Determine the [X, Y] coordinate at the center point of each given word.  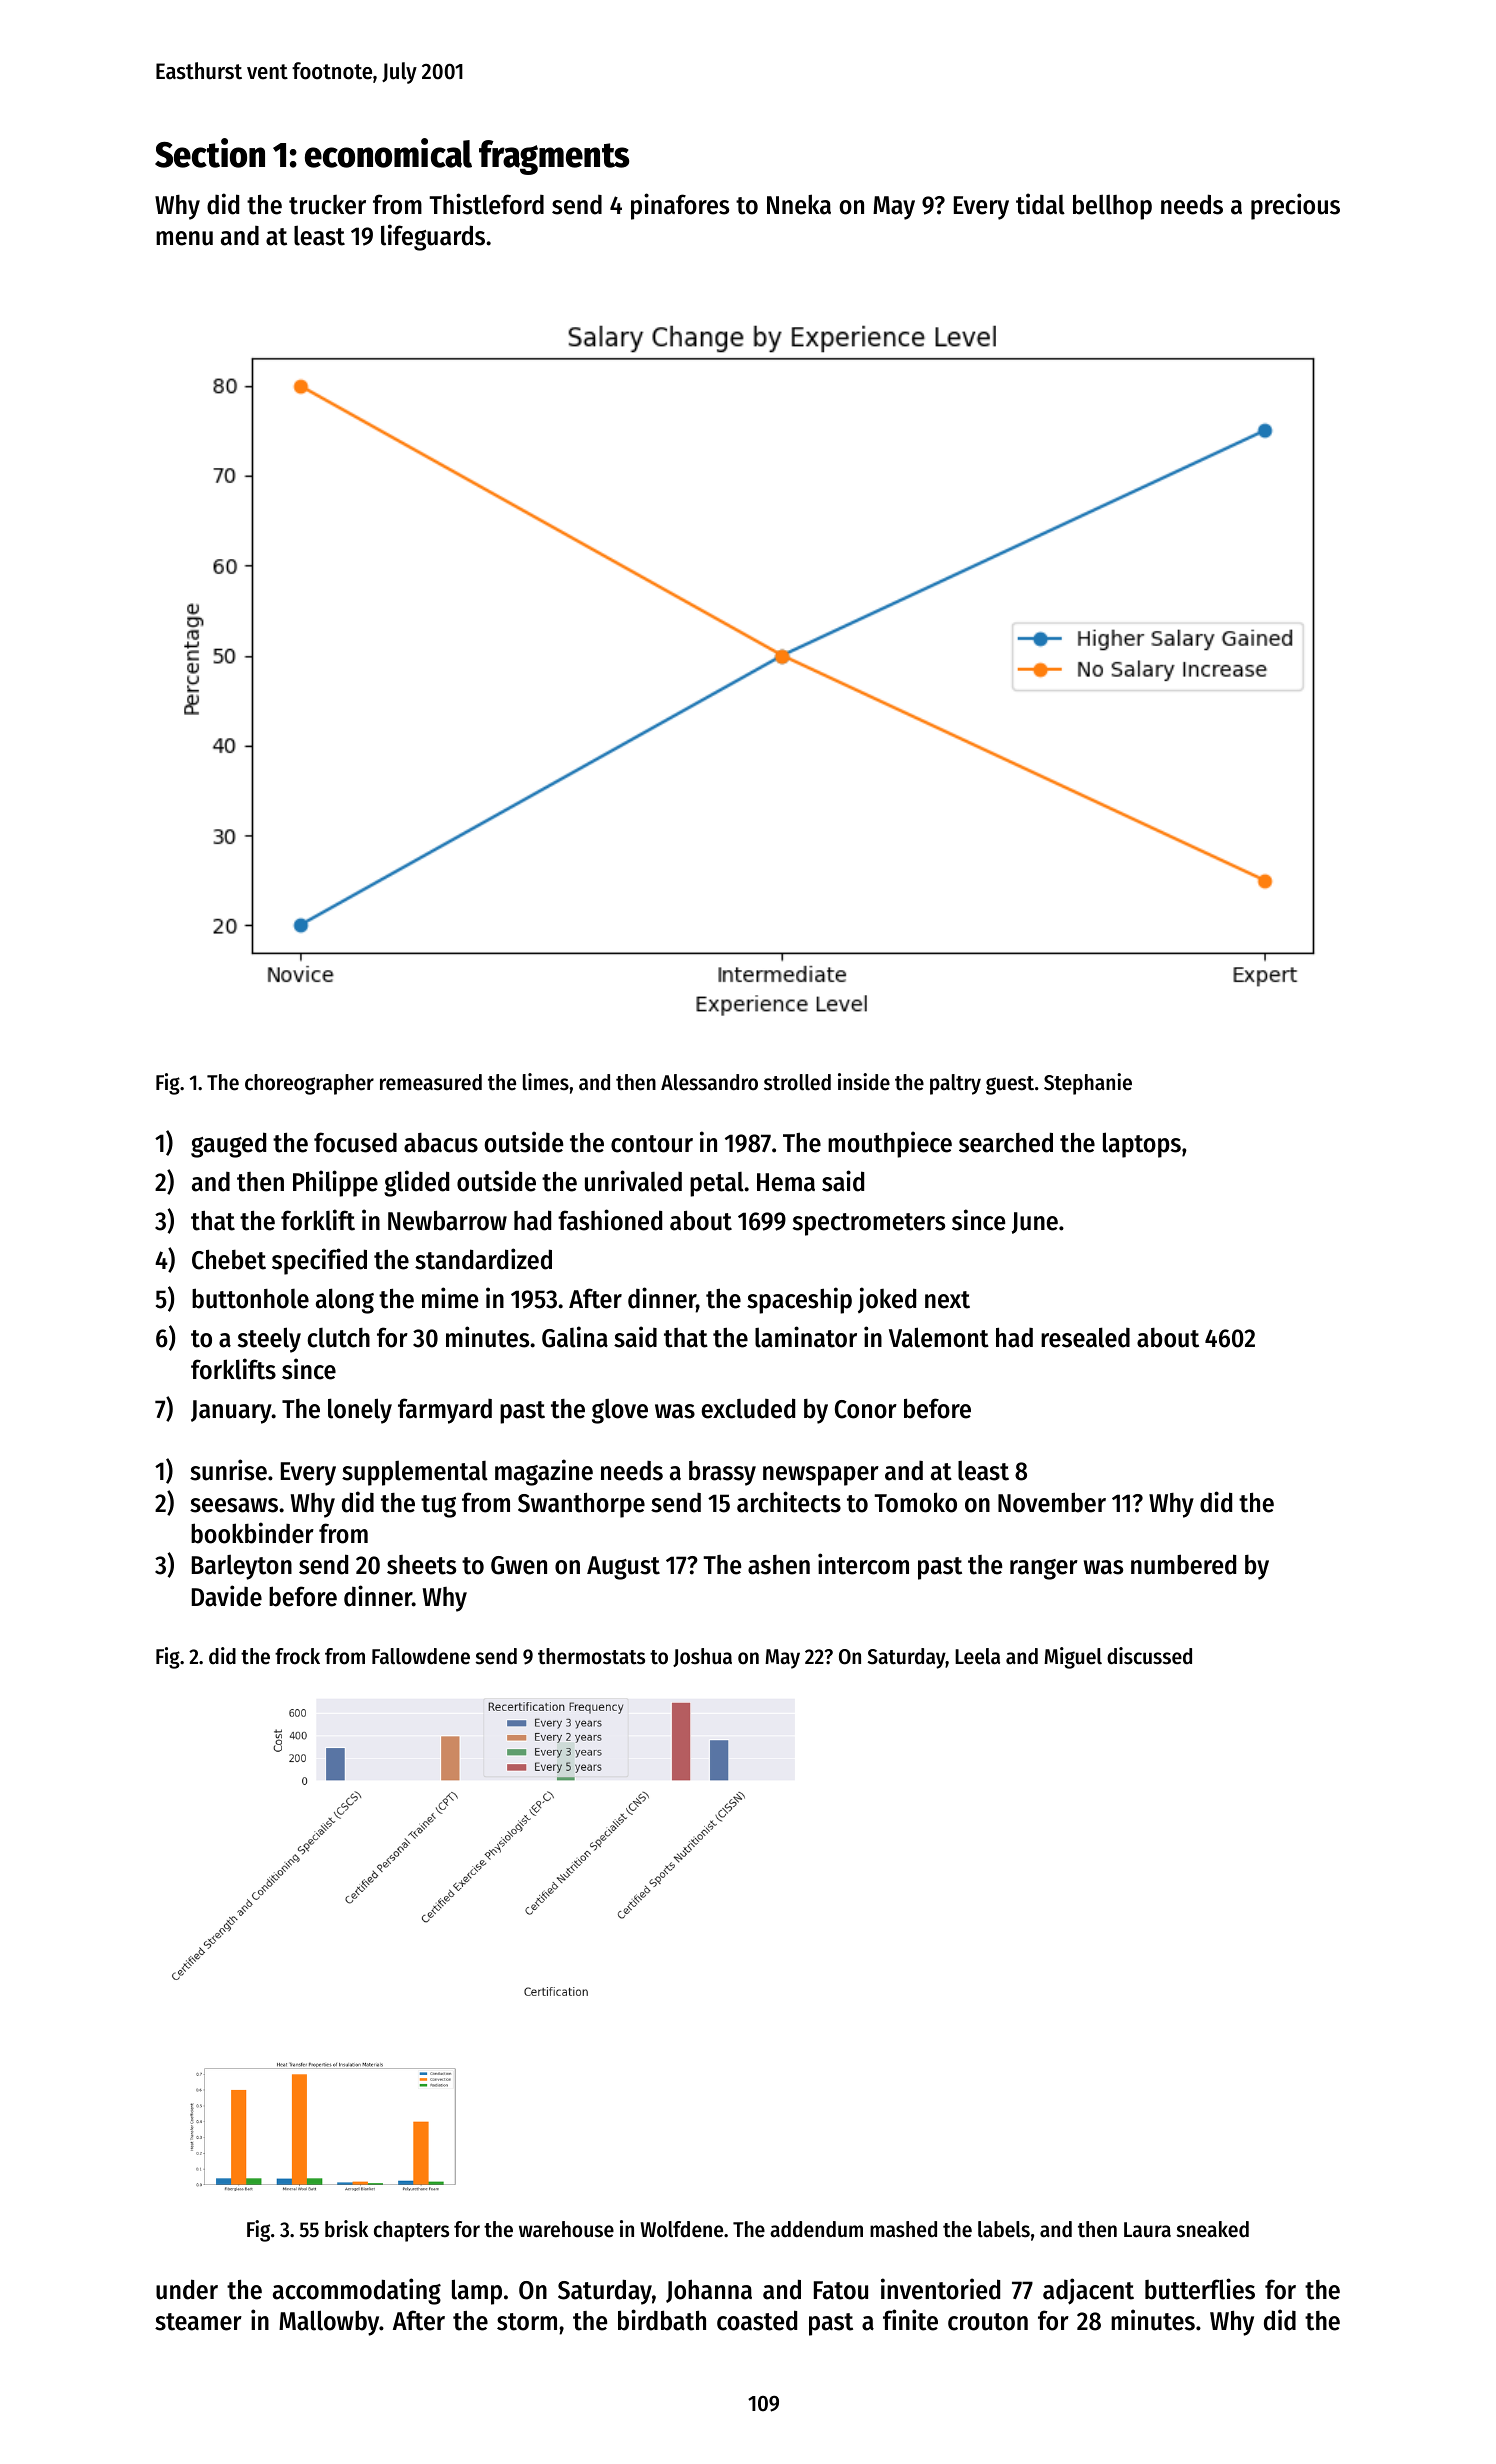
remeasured [431, 1082]
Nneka [799, 204]
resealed [1085, 1337]
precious [1295, 206]
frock [297, 1656]
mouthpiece [890, 1144]
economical [388, 153]
